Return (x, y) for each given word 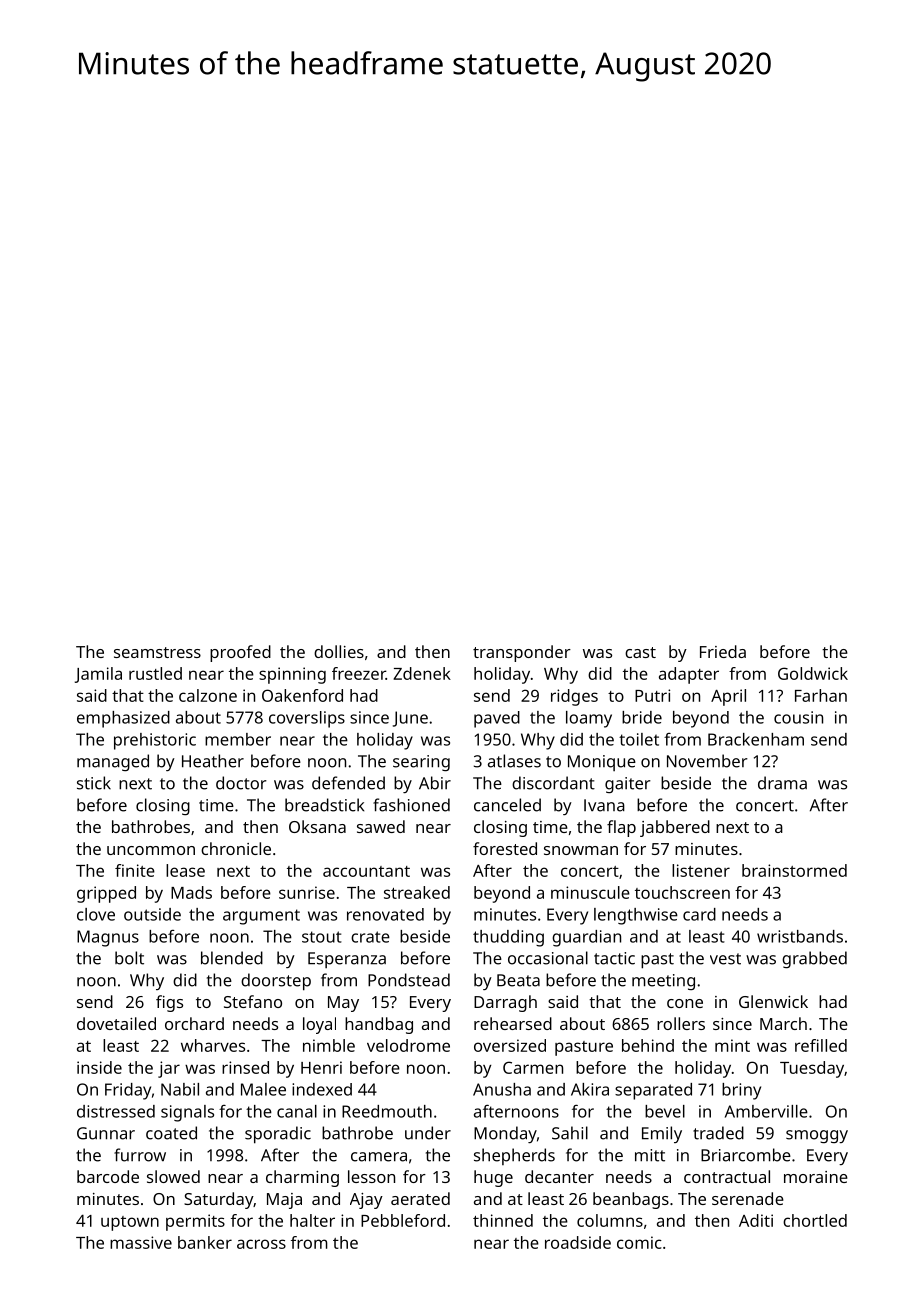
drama (782, 783)
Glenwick (773, 1001)
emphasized (123, 719)
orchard (194, 1023)
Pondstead (409, 980)
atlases (514, 761)
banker (205, 1242)
